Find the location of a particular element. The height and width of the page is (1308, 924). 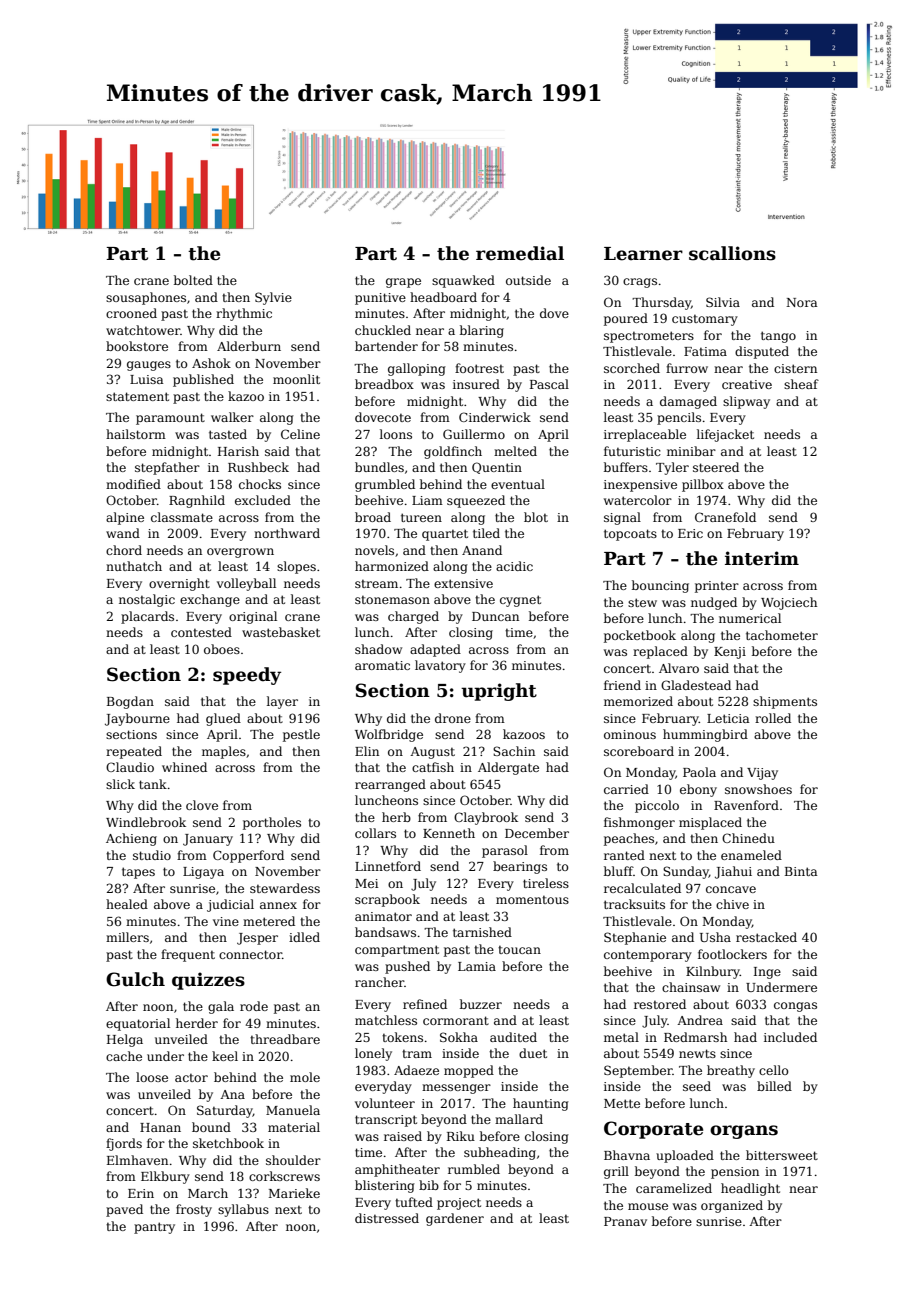

Helga is located at coordinates (125, 1040).
